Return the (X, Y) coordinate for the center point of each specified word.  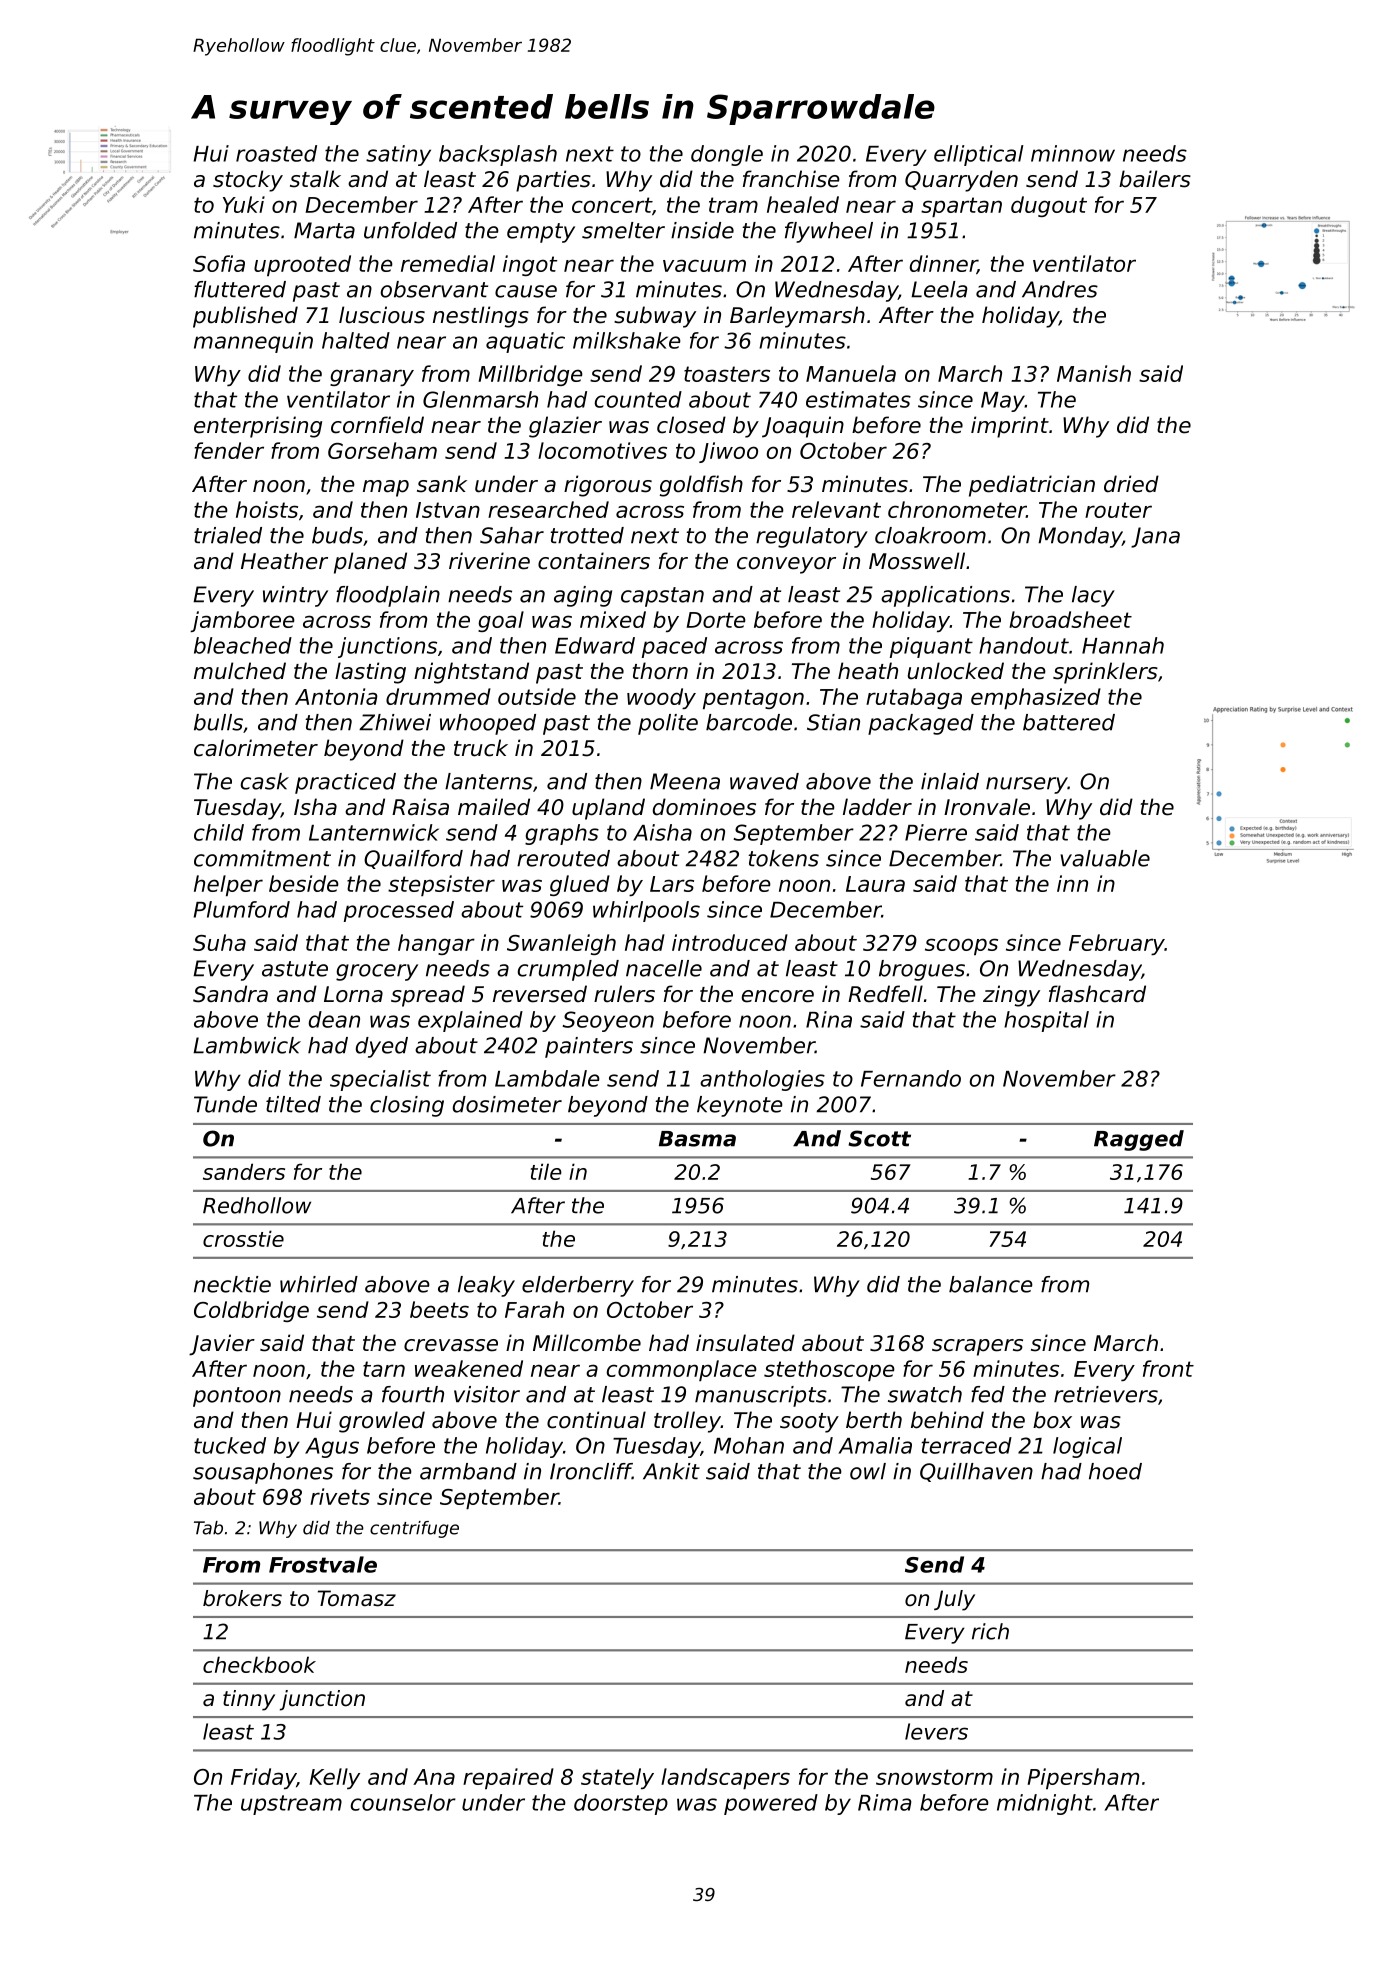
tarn (384, 1369)
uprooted (302, 265)
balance (991, 1284)
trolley (687, 1422)
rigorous (608, 486)
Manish (1094, 373)
